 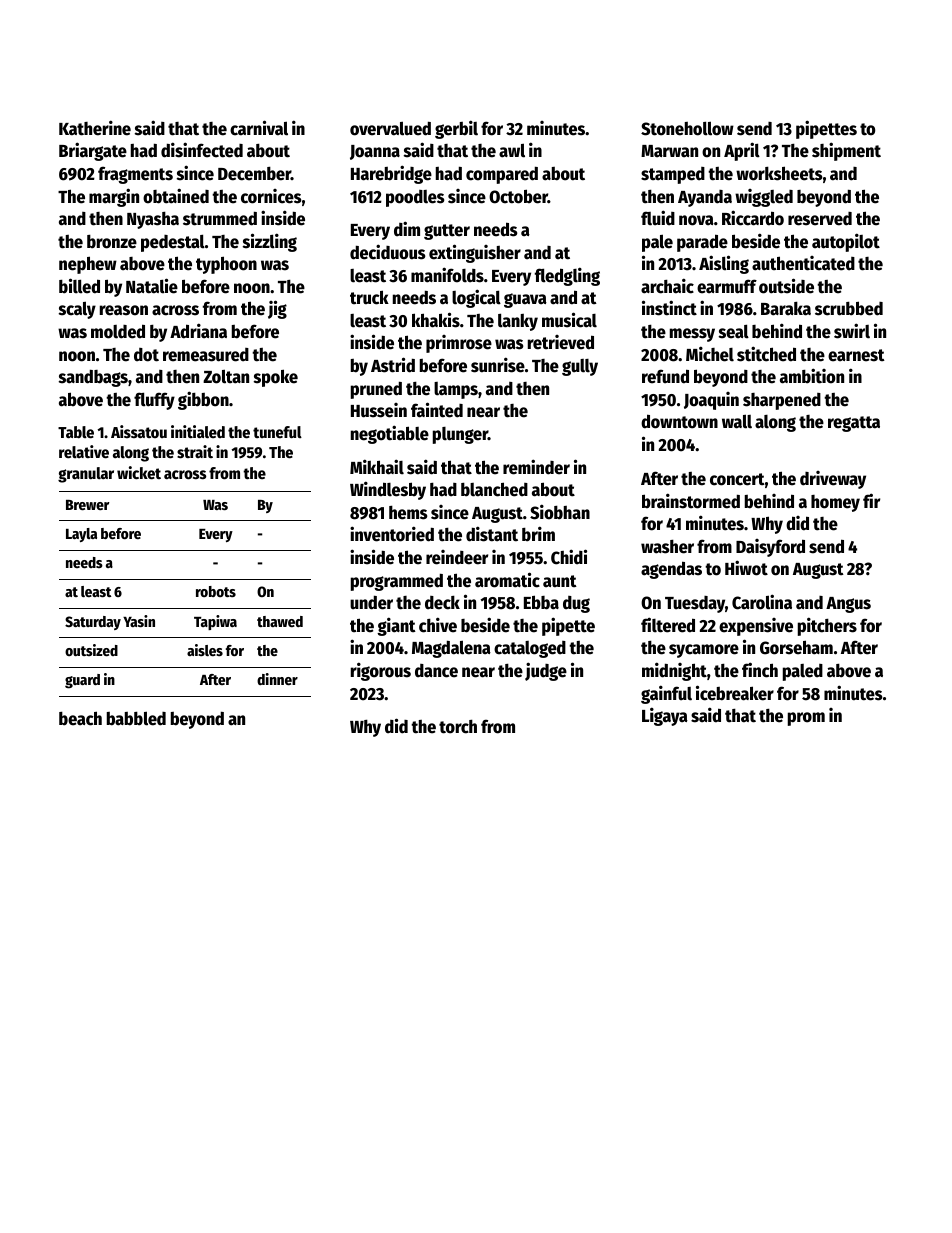 What do you see at coordinates (846, 151) in the screenshot?
I see `shipment` at bounding box center [846, 151].
